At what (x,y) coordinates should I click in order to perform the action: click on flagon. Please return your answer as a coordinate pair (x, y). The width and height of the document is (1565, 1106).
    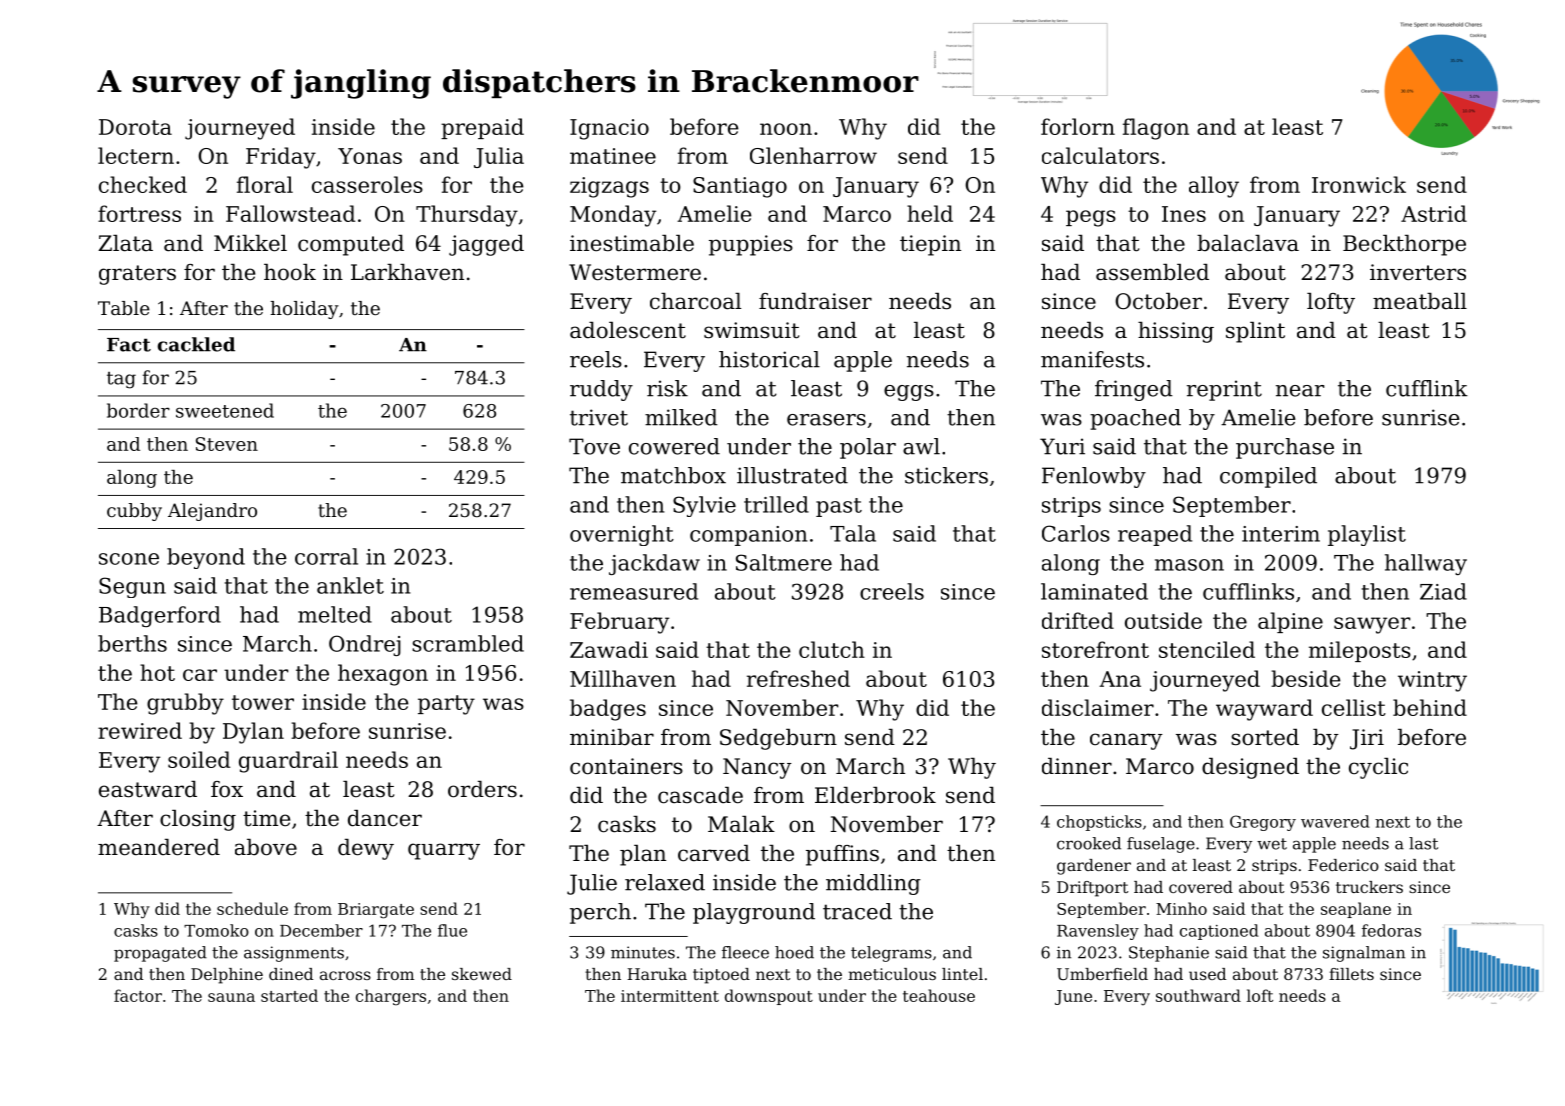
    Looking at the image, I should click on (1156, 129).
